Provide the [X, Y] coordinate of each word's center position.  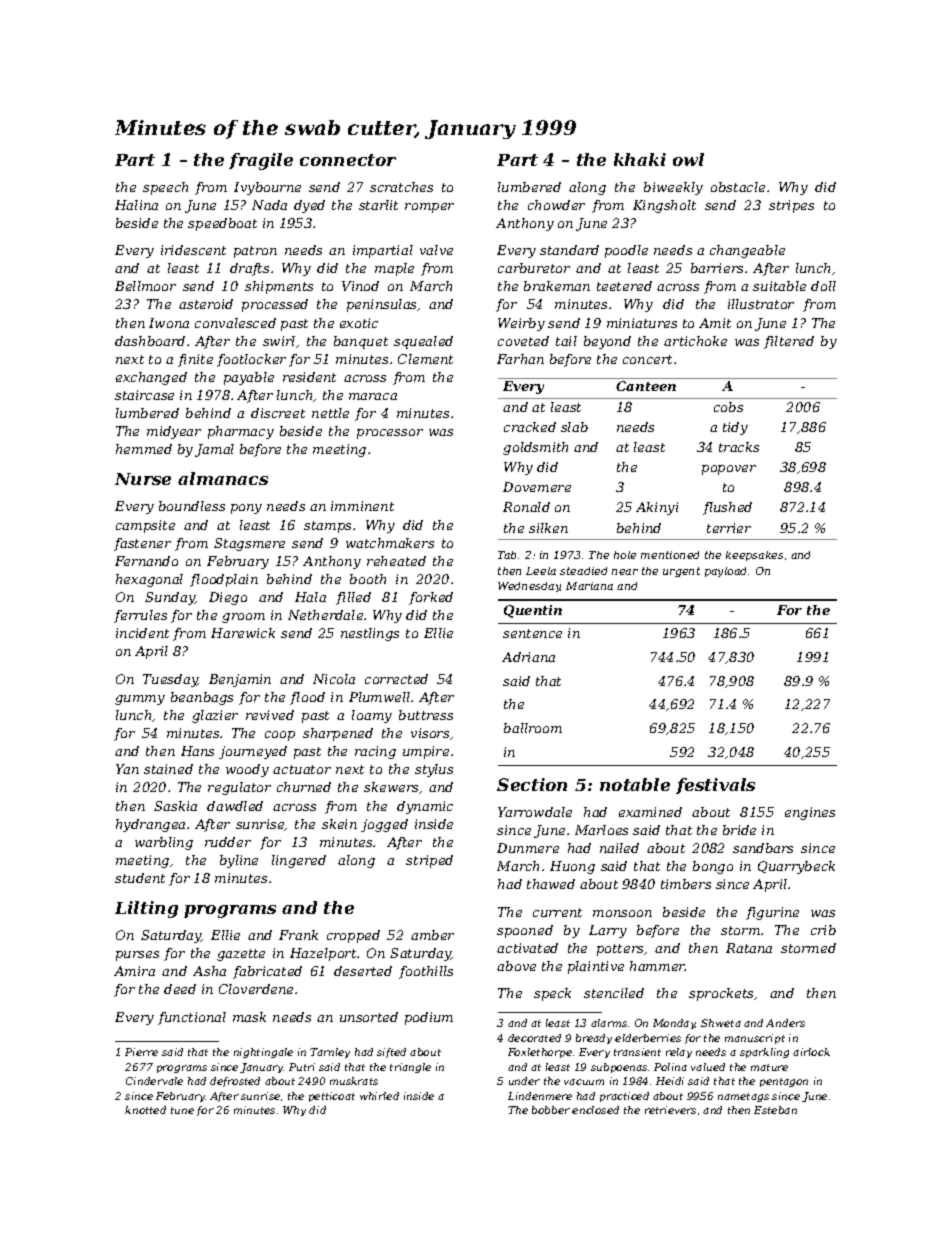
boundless [192, 506]
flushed [727, 508]
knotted [145, 1110]
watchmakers [390, 543]
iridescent [193, 250]
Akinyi [657, 508]
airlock [811, 1052]
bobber [551, 1110]
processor [390, 434]
